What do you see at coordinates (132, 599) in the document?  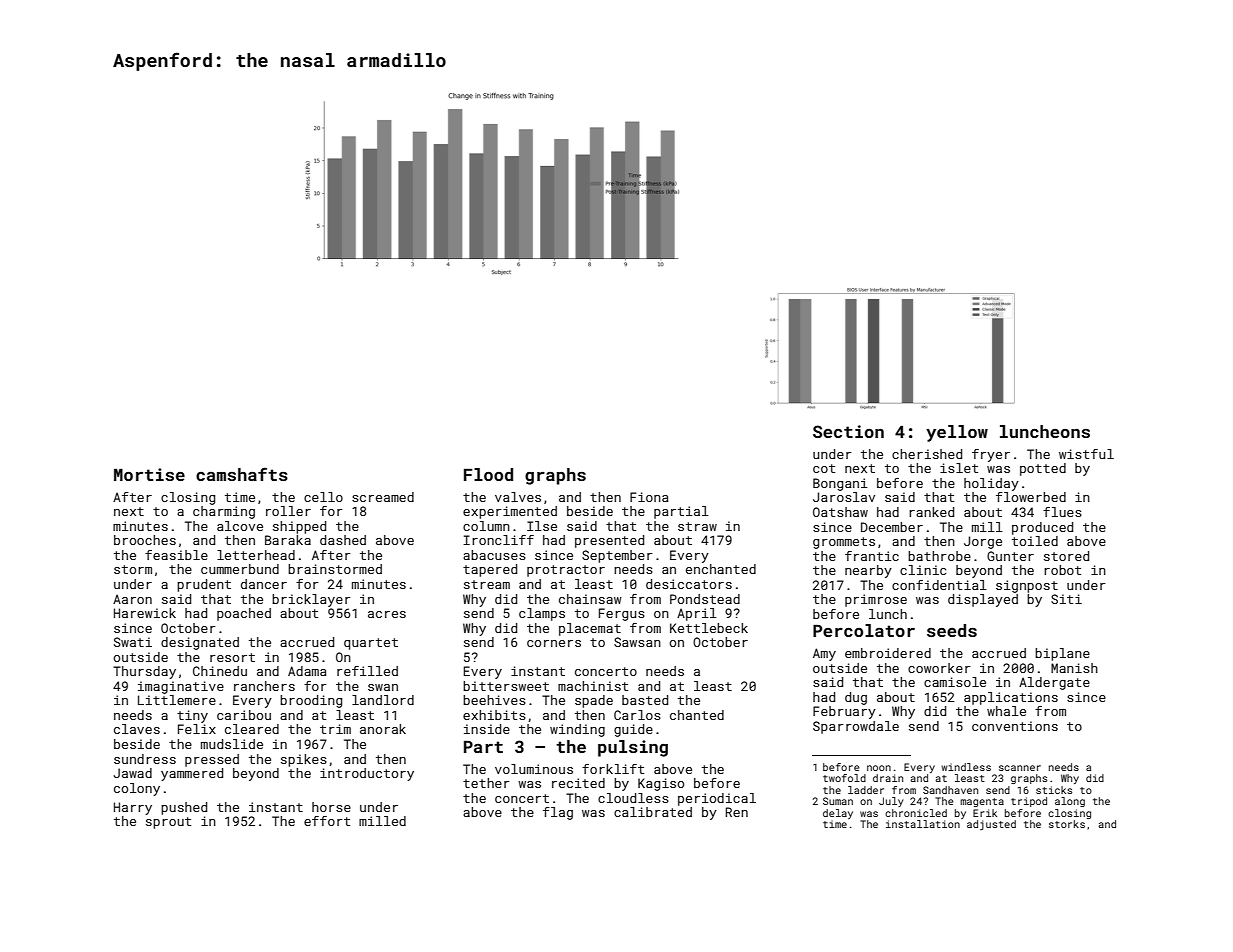 I see `Aaron` at bounding box center [132, 599].
